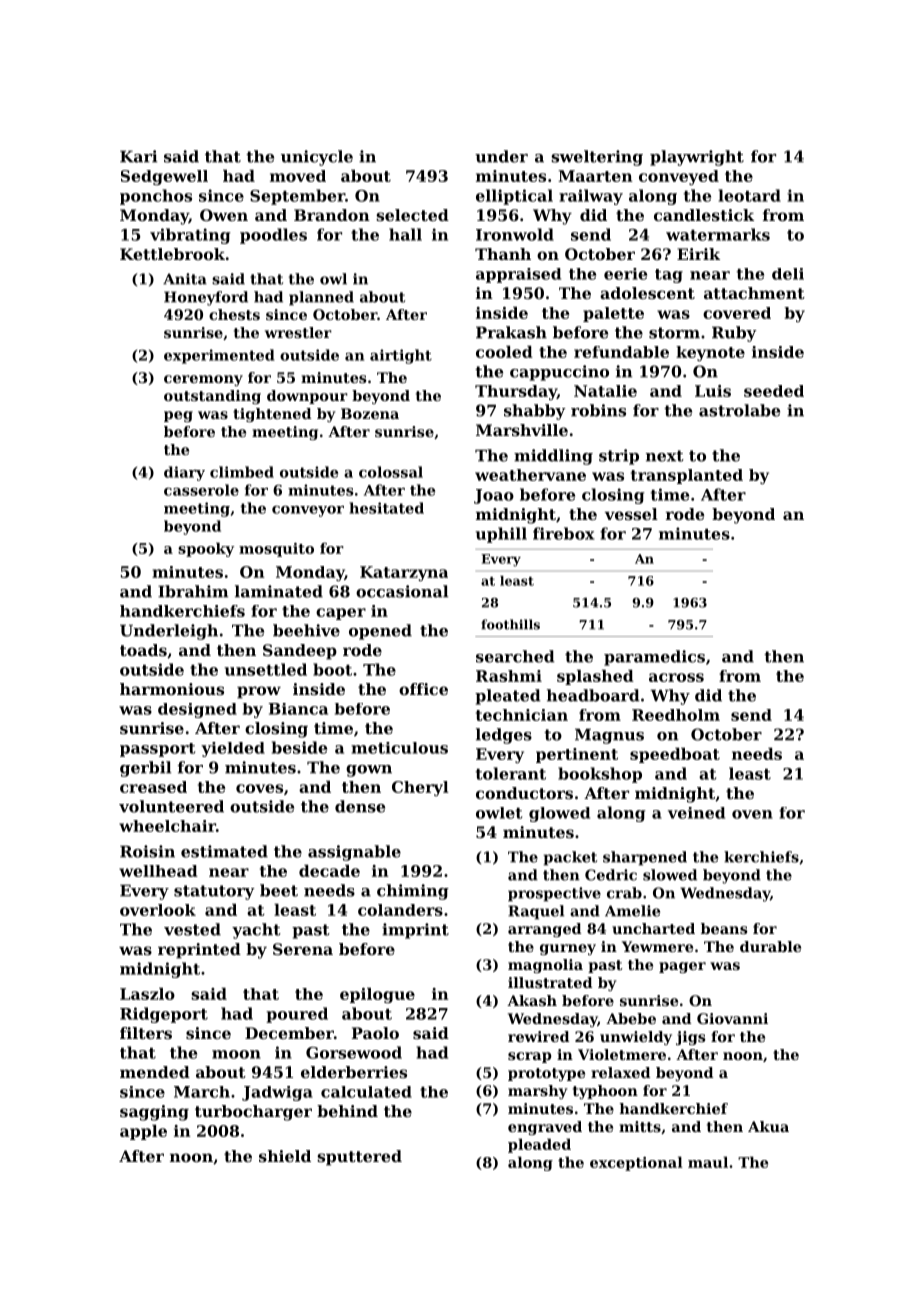  What do you see at coordinates (732, 1018) in the page?
I see `Giovanni` at bounding box center [732, 1018].
